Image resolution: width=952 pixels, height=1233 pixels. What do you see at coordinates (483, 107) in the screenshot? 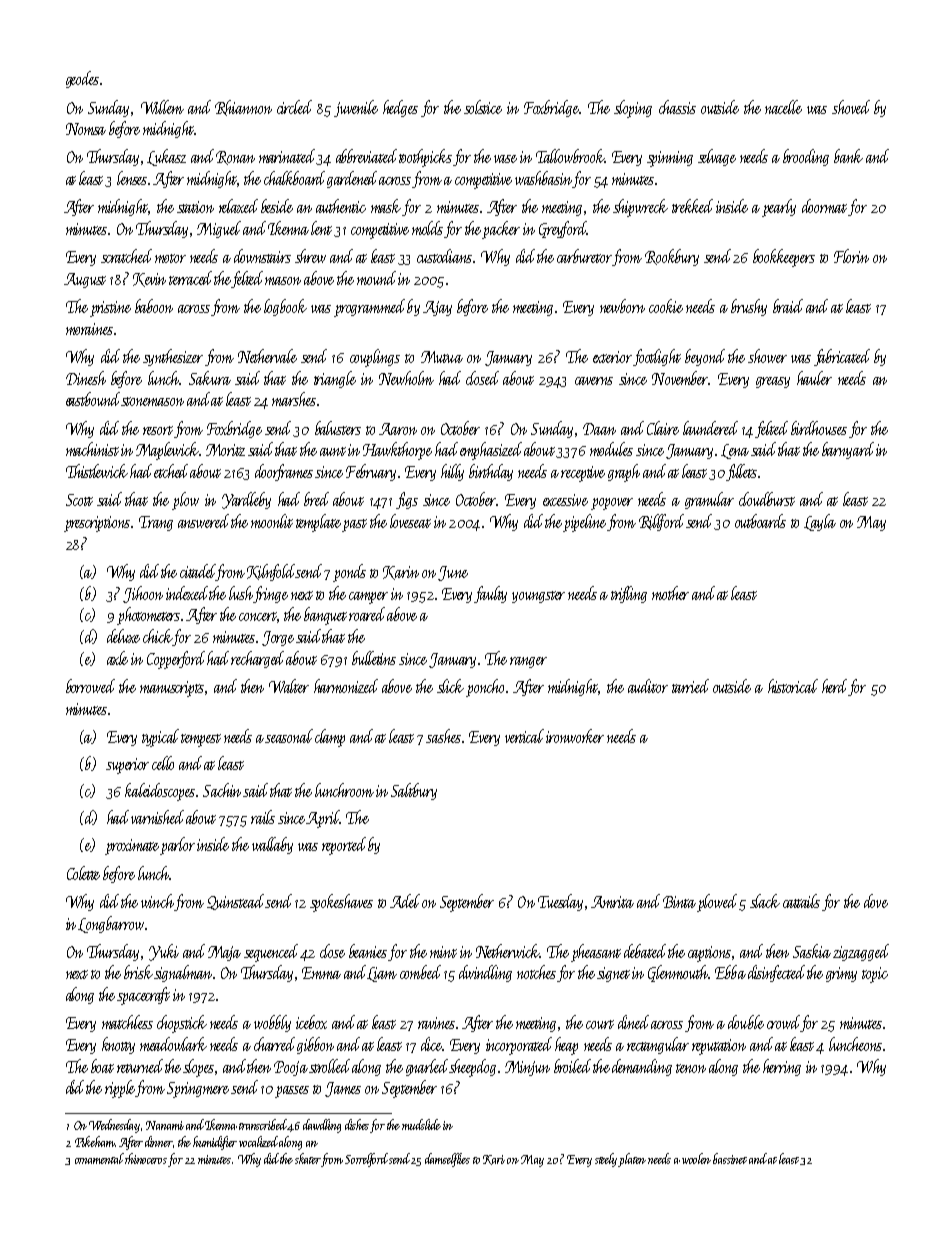
I see `solstice` at bounding box center [483, 107].
